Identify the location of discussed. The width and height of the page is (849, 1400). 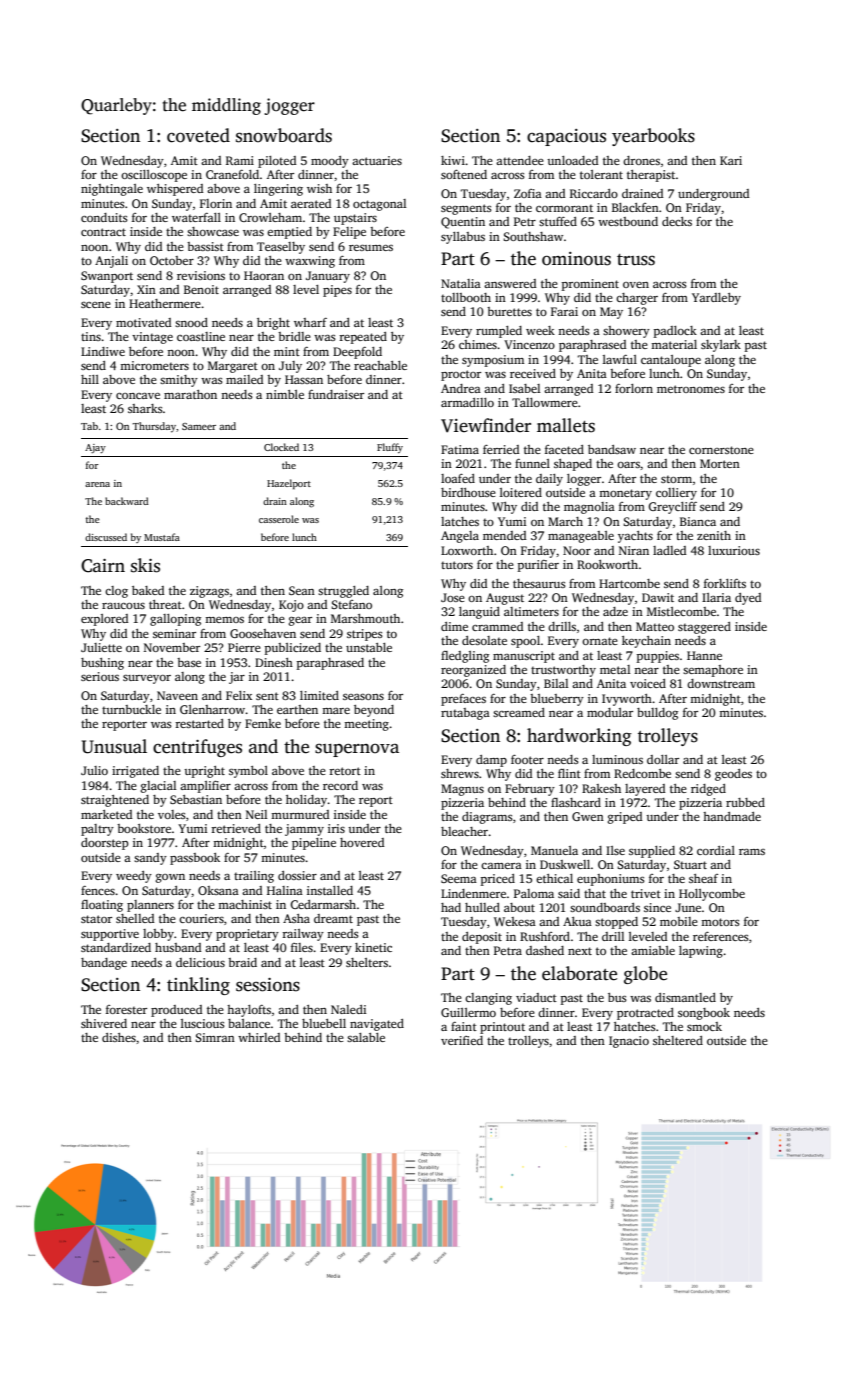
(106, 537).
